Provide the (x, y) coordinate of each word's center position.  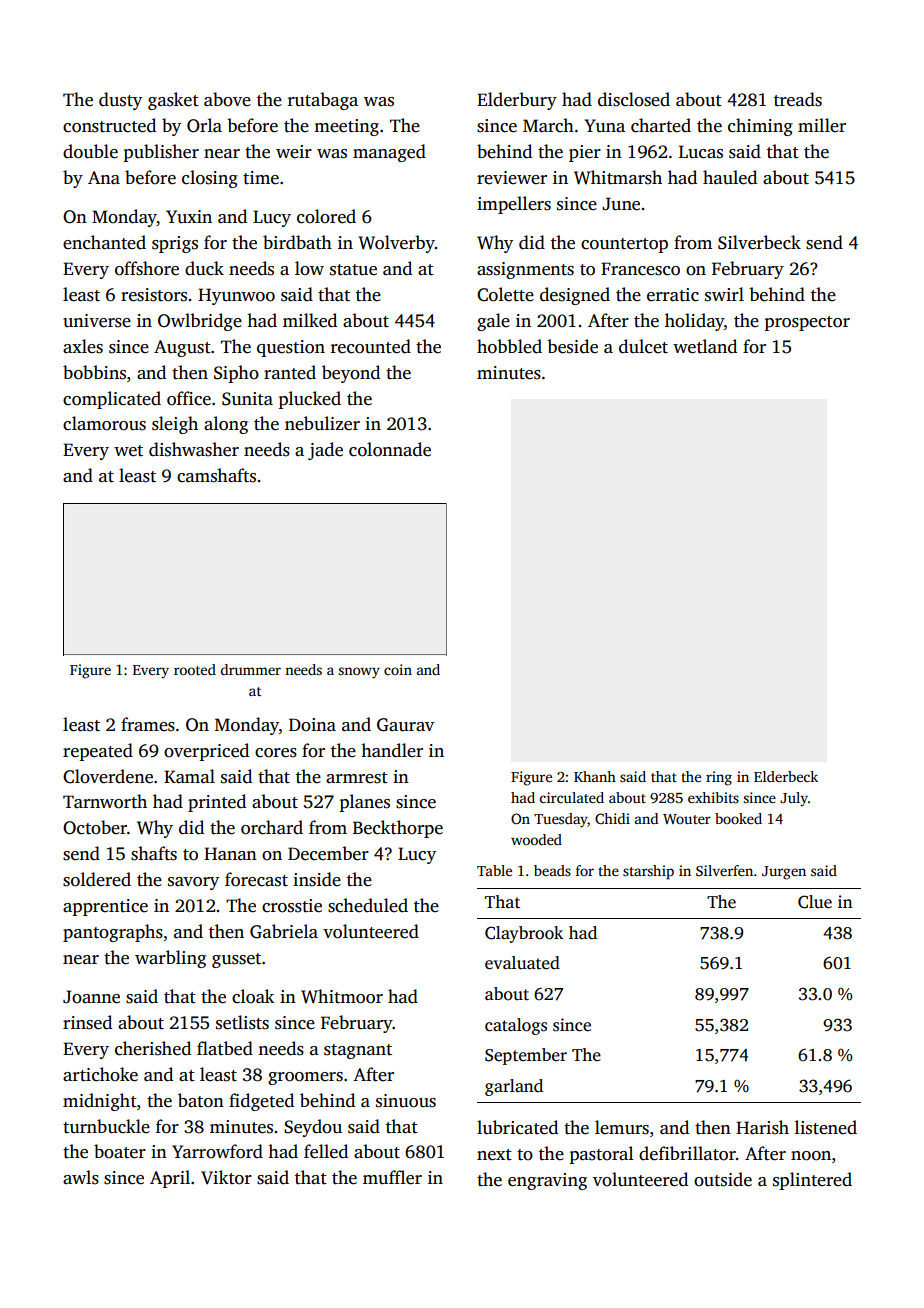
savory (193, 883)
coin (398, 669)
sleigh (175, 425)
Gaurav (405, 725)
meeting (346, 127)
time (261, 178)
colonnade (390, 449)
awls (81, 1177)
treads (798, 99)
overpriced (206, 752)
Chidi (612, 818)
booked (738, 818)
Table (494, 870)
